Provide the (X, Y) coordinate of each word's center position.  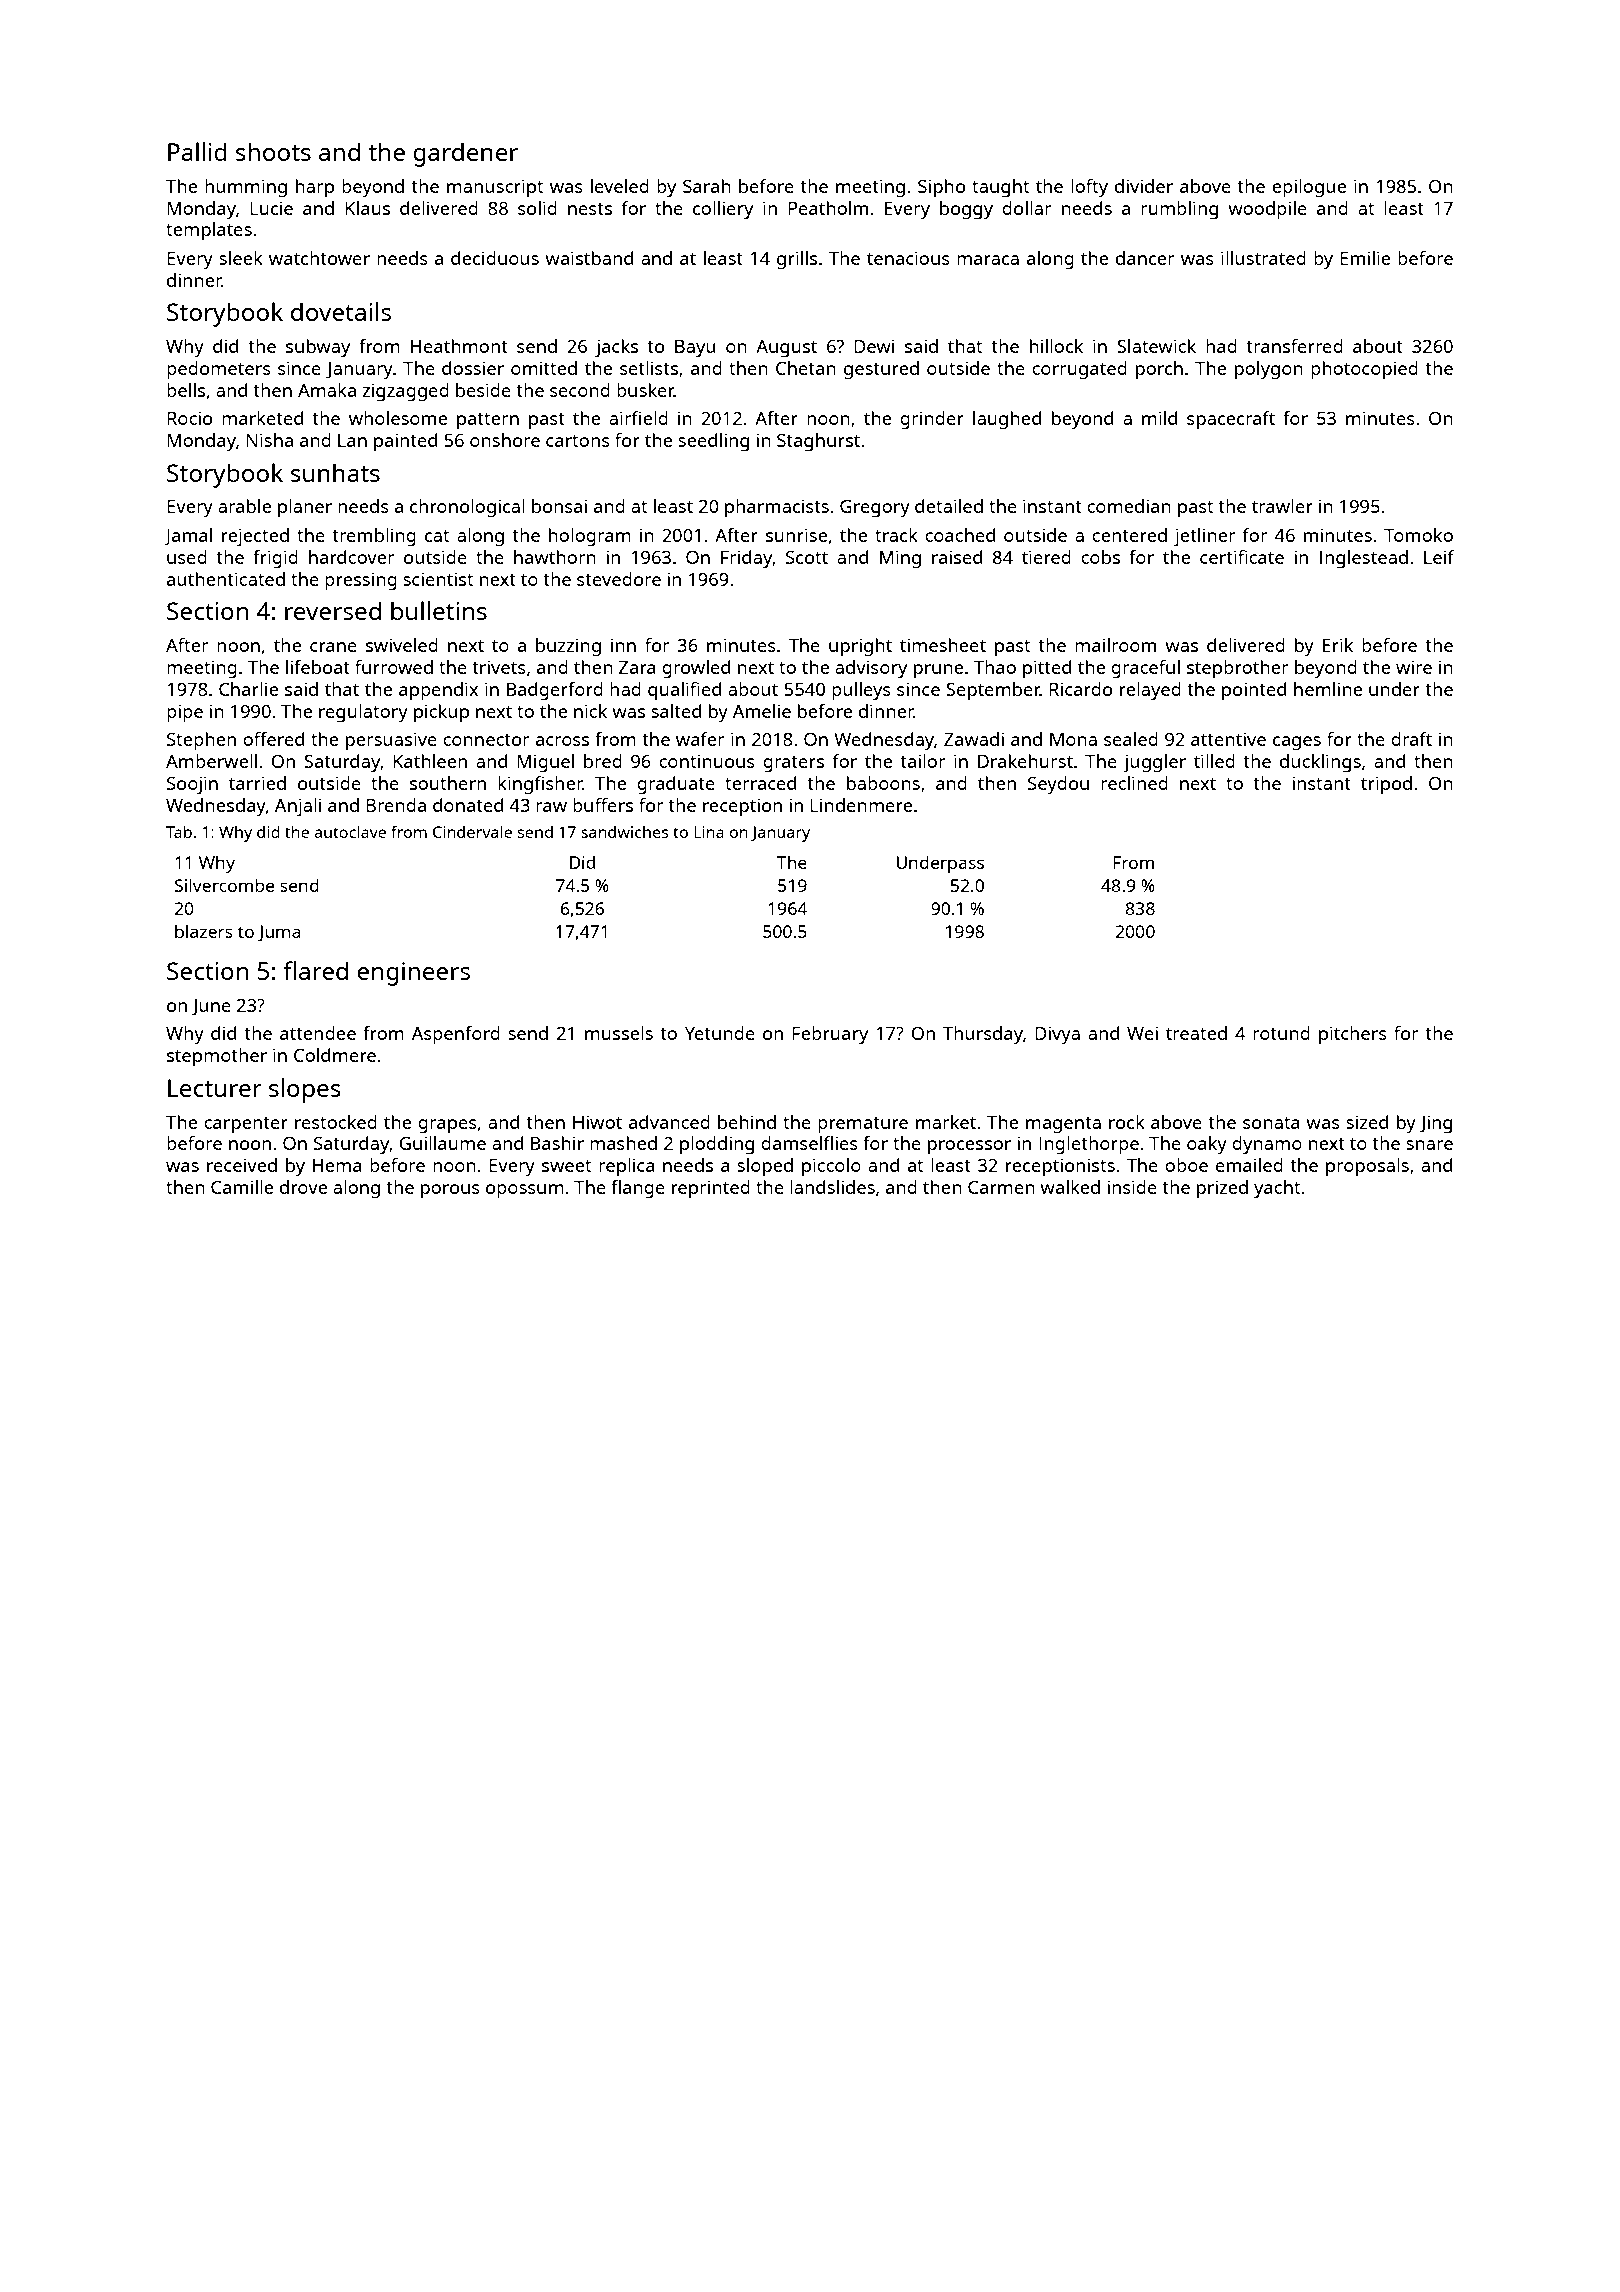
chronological (467, 508)
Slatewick (1156, 346)
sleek (241, 258)
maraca (988, 260)
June (211, 1007)
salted (676, 711)
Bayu (695, 349)
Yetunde (720, 1033)
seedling (713, 442)
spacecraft (1231, 420)
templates (209, 231)
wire (1414, 667)
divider (1144, 186)
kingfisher (540, 785)
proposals (1367, 1167)
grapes (447, 1126)
